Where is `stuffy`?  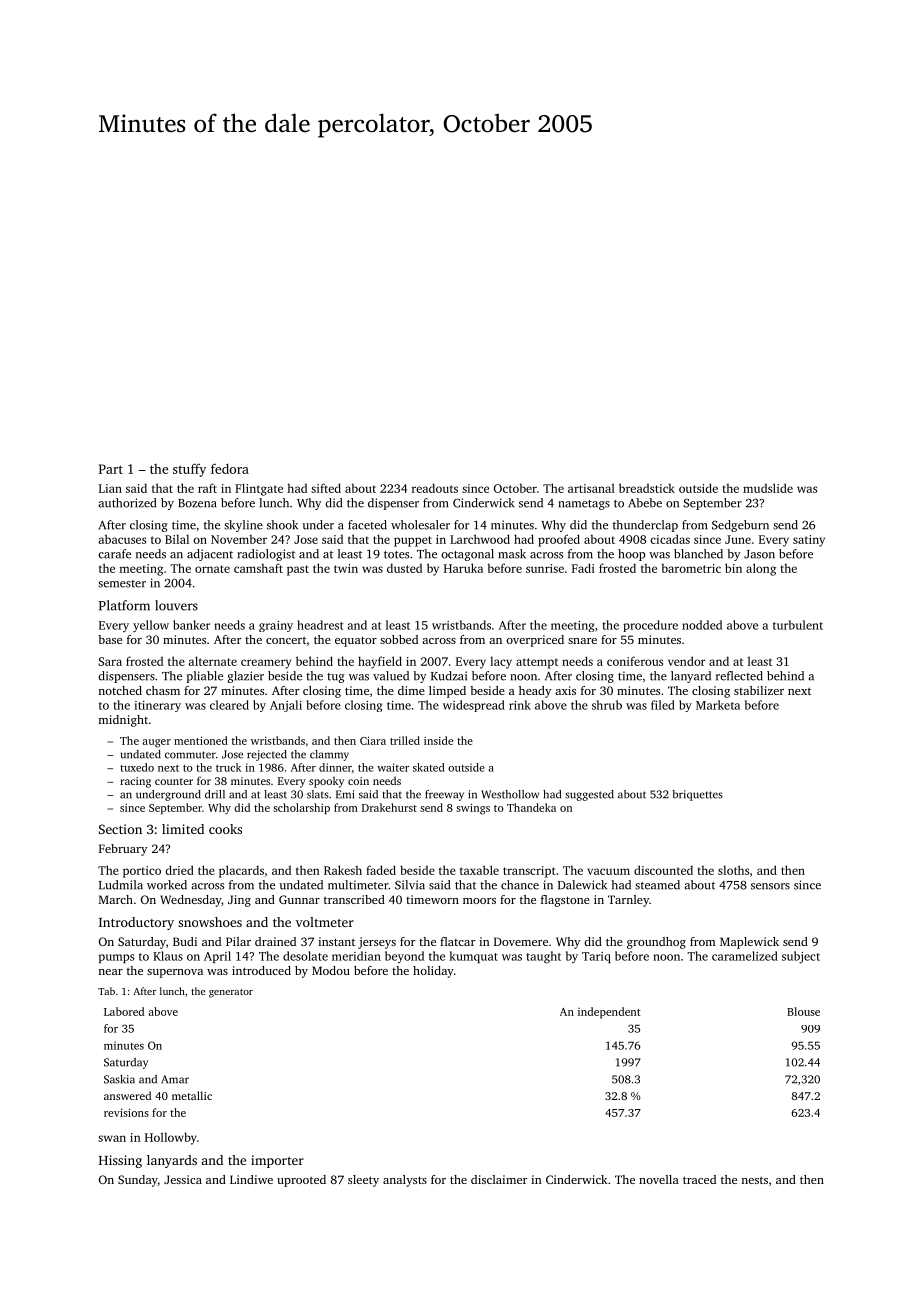
stuffy is located at coordinates (189, 470).
